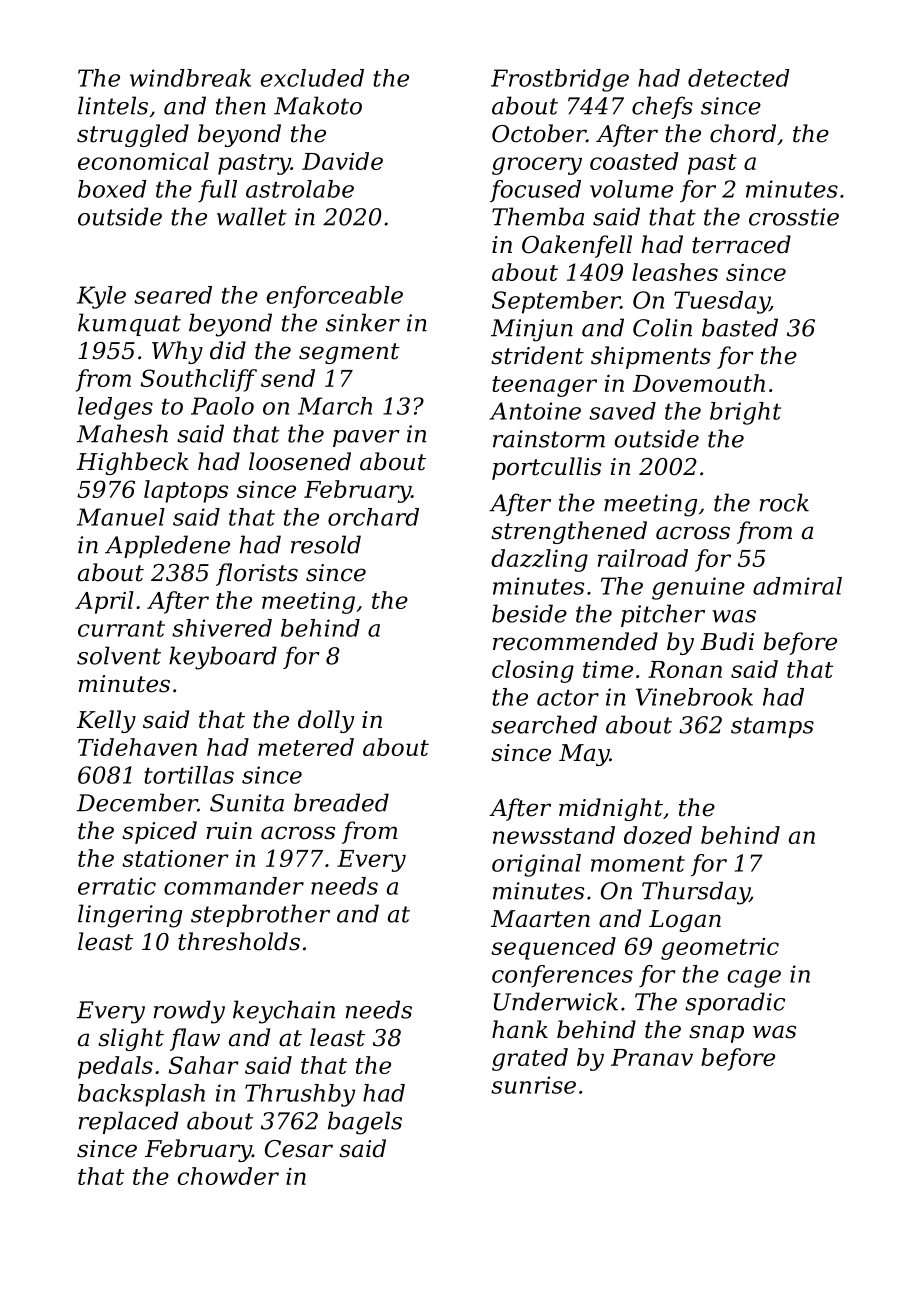 This screenshot has width=924, height=1311. I want to click on Davide, so click(342, 161).
